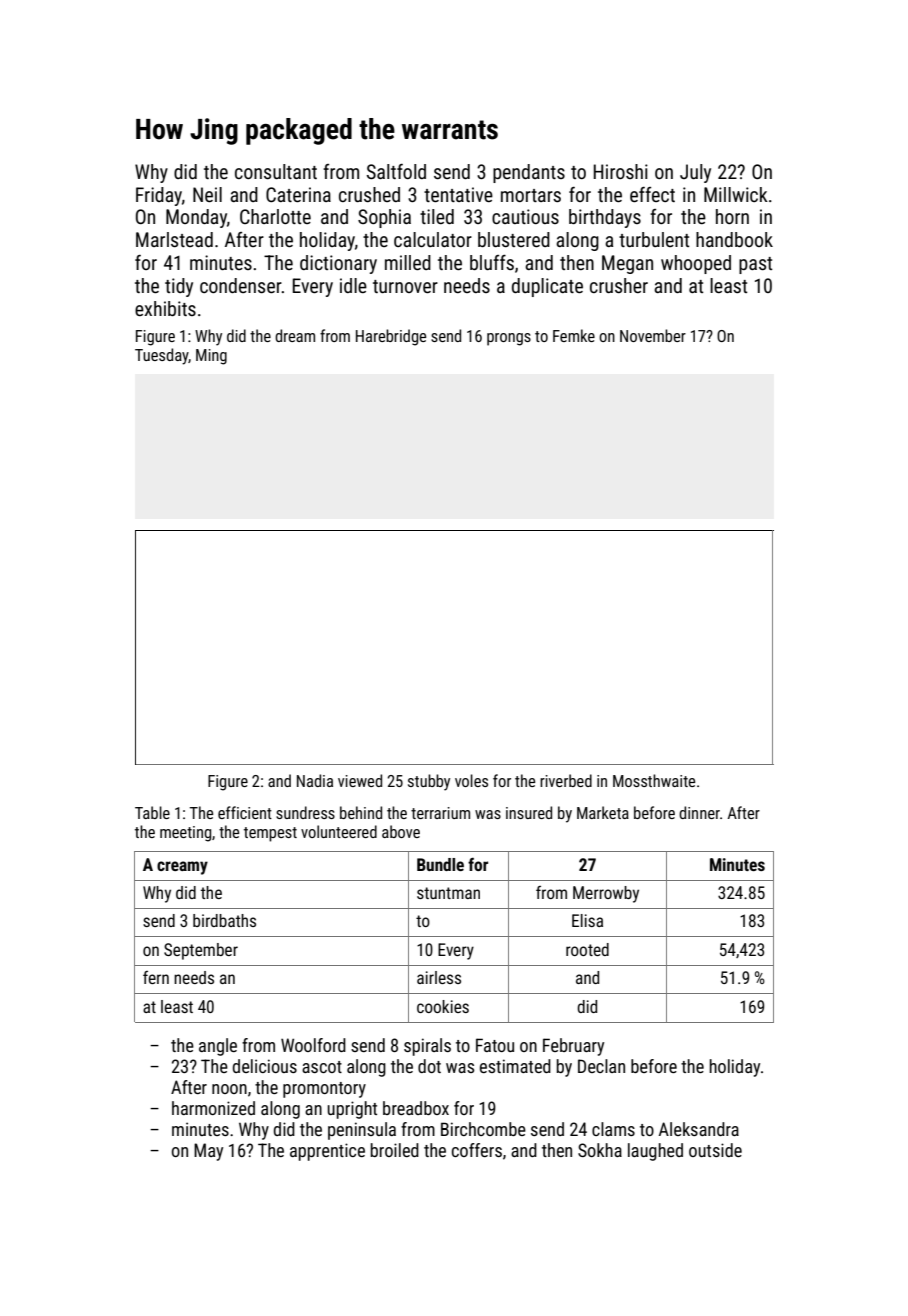 This image has height=1316, width=908. I want to click on Marketa, so click(603, 812).
